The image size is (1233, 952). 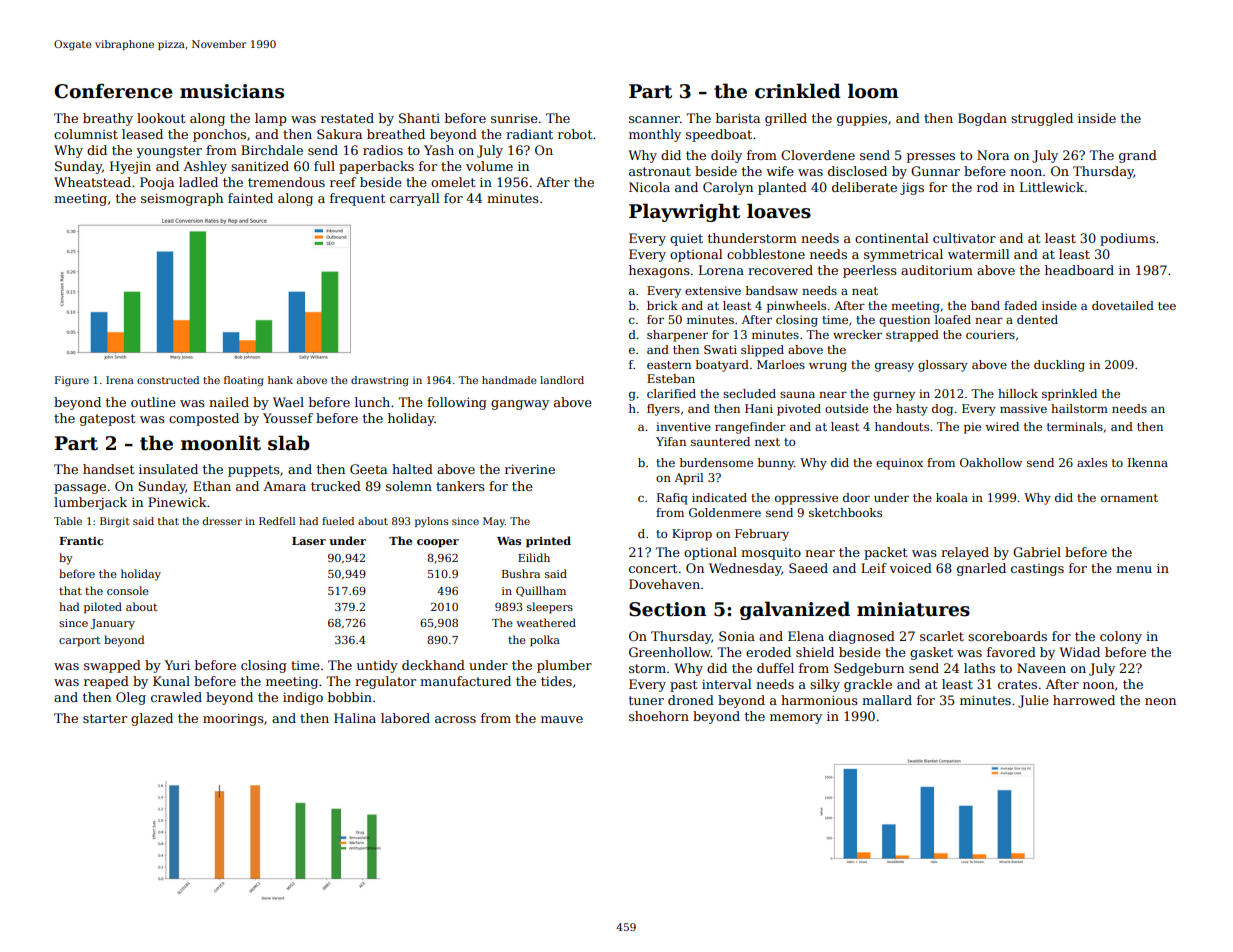 What do you see at coordinates (514, 118) in the document?
I see `sunrise` at bounding box center [514, 118].
